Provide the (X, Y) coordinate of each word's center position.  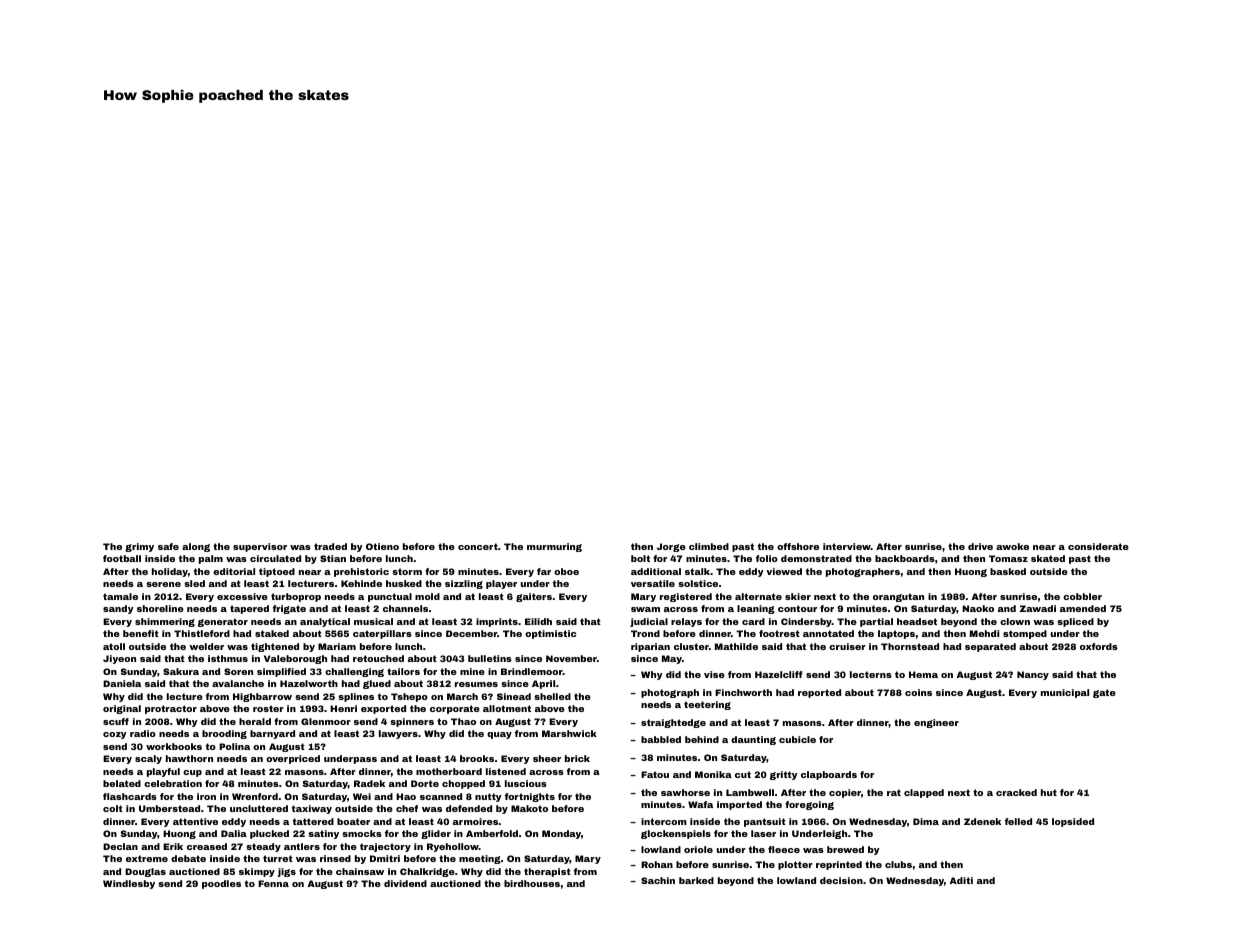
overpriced (293, 759)
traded (330, 546)
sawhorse (685, 792)
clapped (924, 793)
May (672, 659)
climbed (709, 546)
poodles (221, 884)
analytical (325, 622)
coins (918, 692)
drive (980, 546)
